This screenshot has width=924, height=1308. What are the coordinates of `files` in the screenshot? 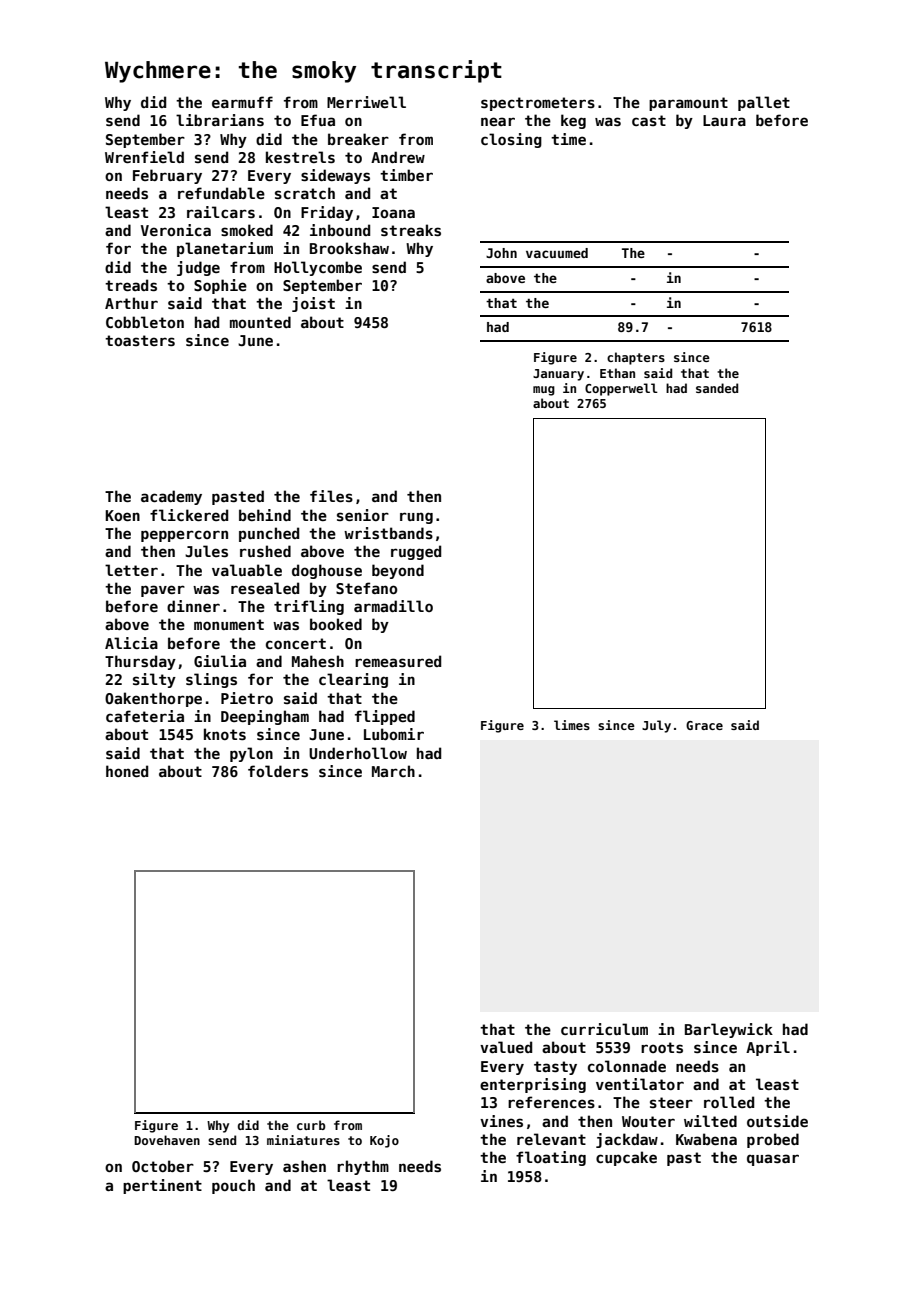 It's located at (331, 496).
